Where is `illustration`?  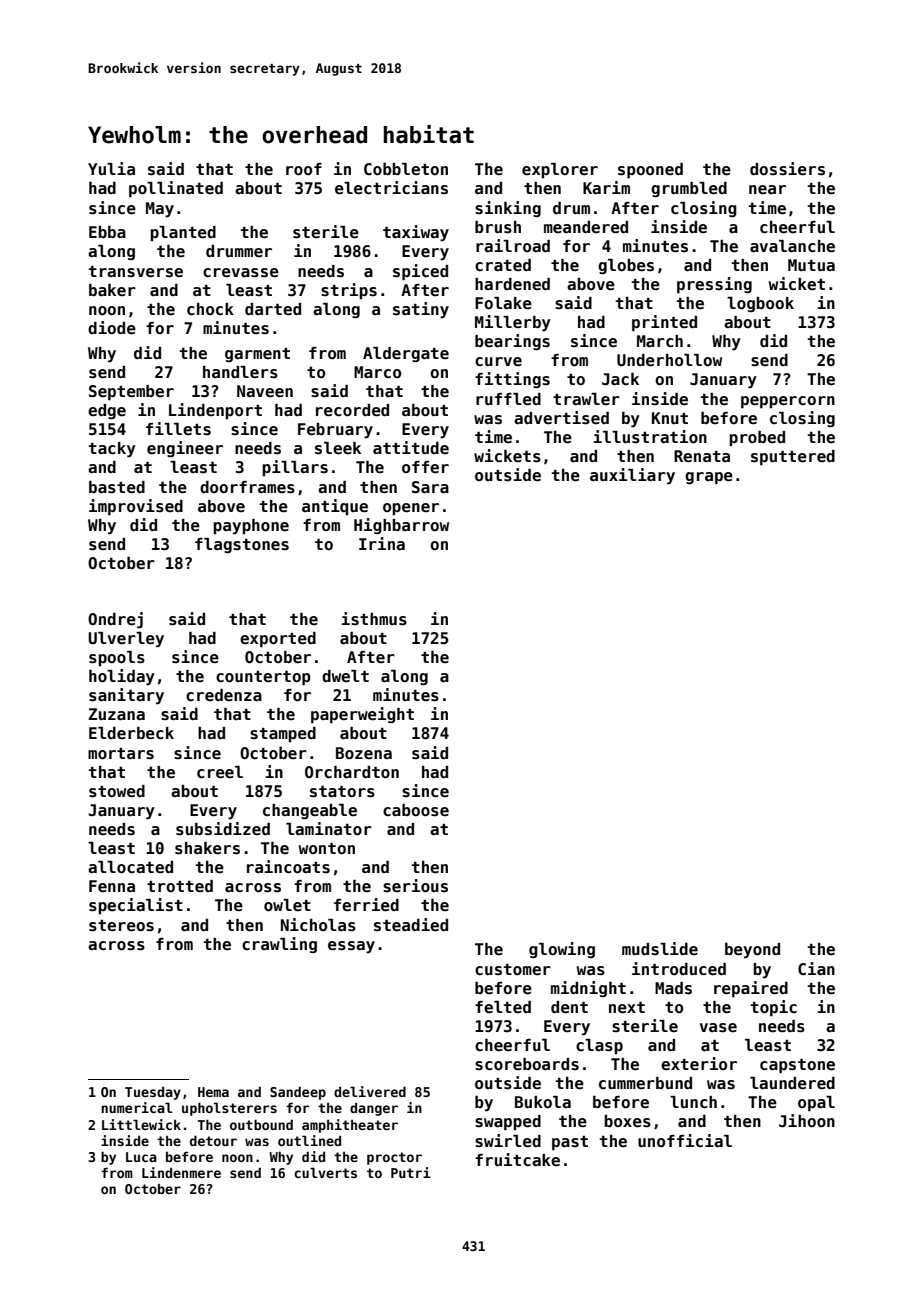 illustration is located at coordinates (650, 437).
